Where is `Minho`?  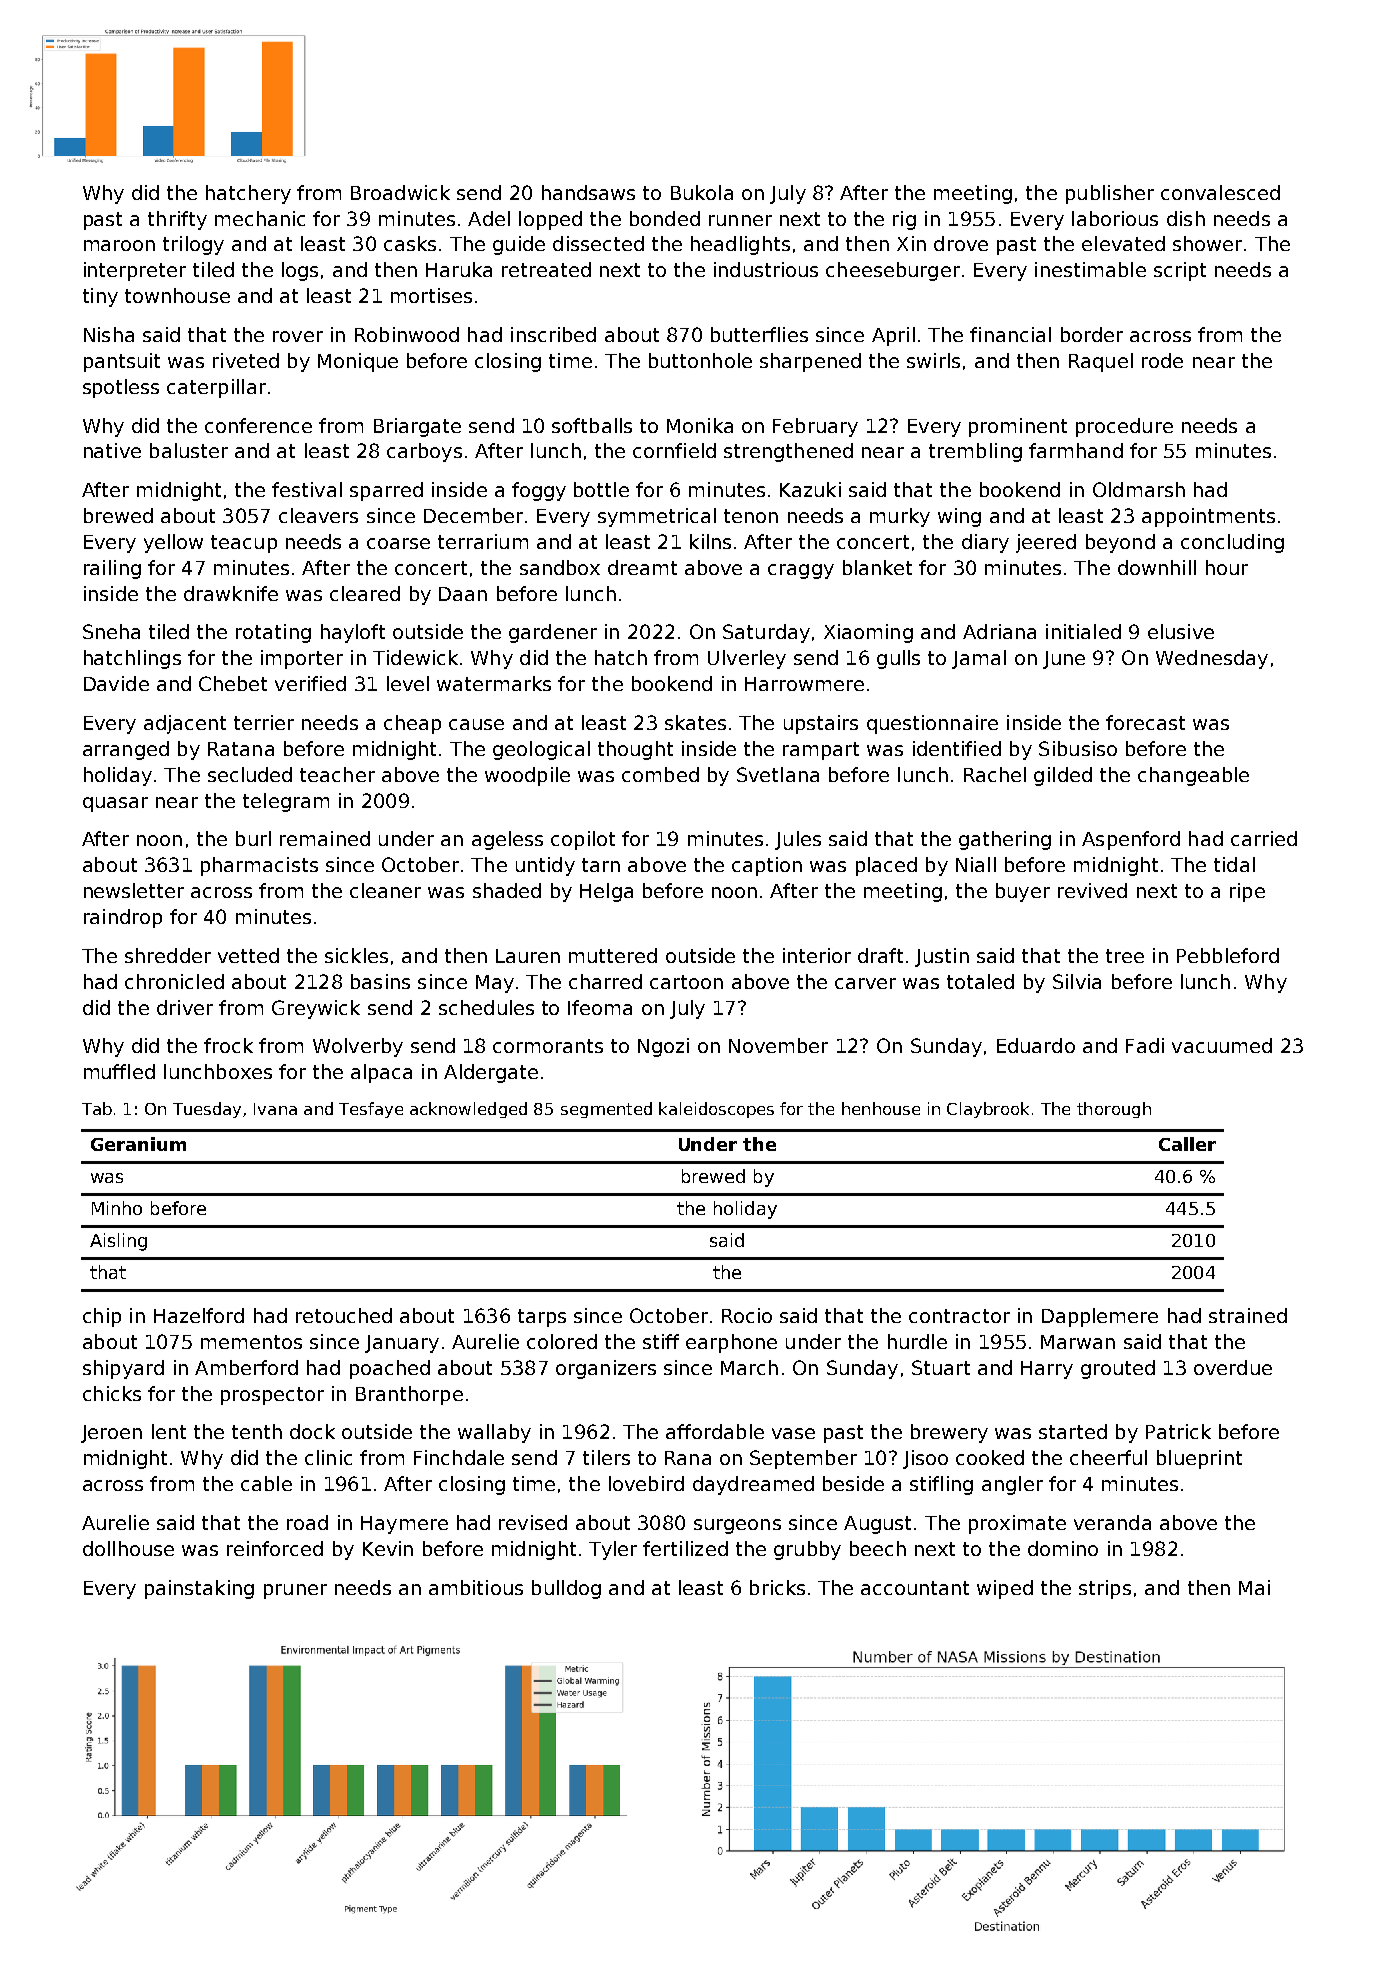
Minho is located at coordinates (117, 1208).
